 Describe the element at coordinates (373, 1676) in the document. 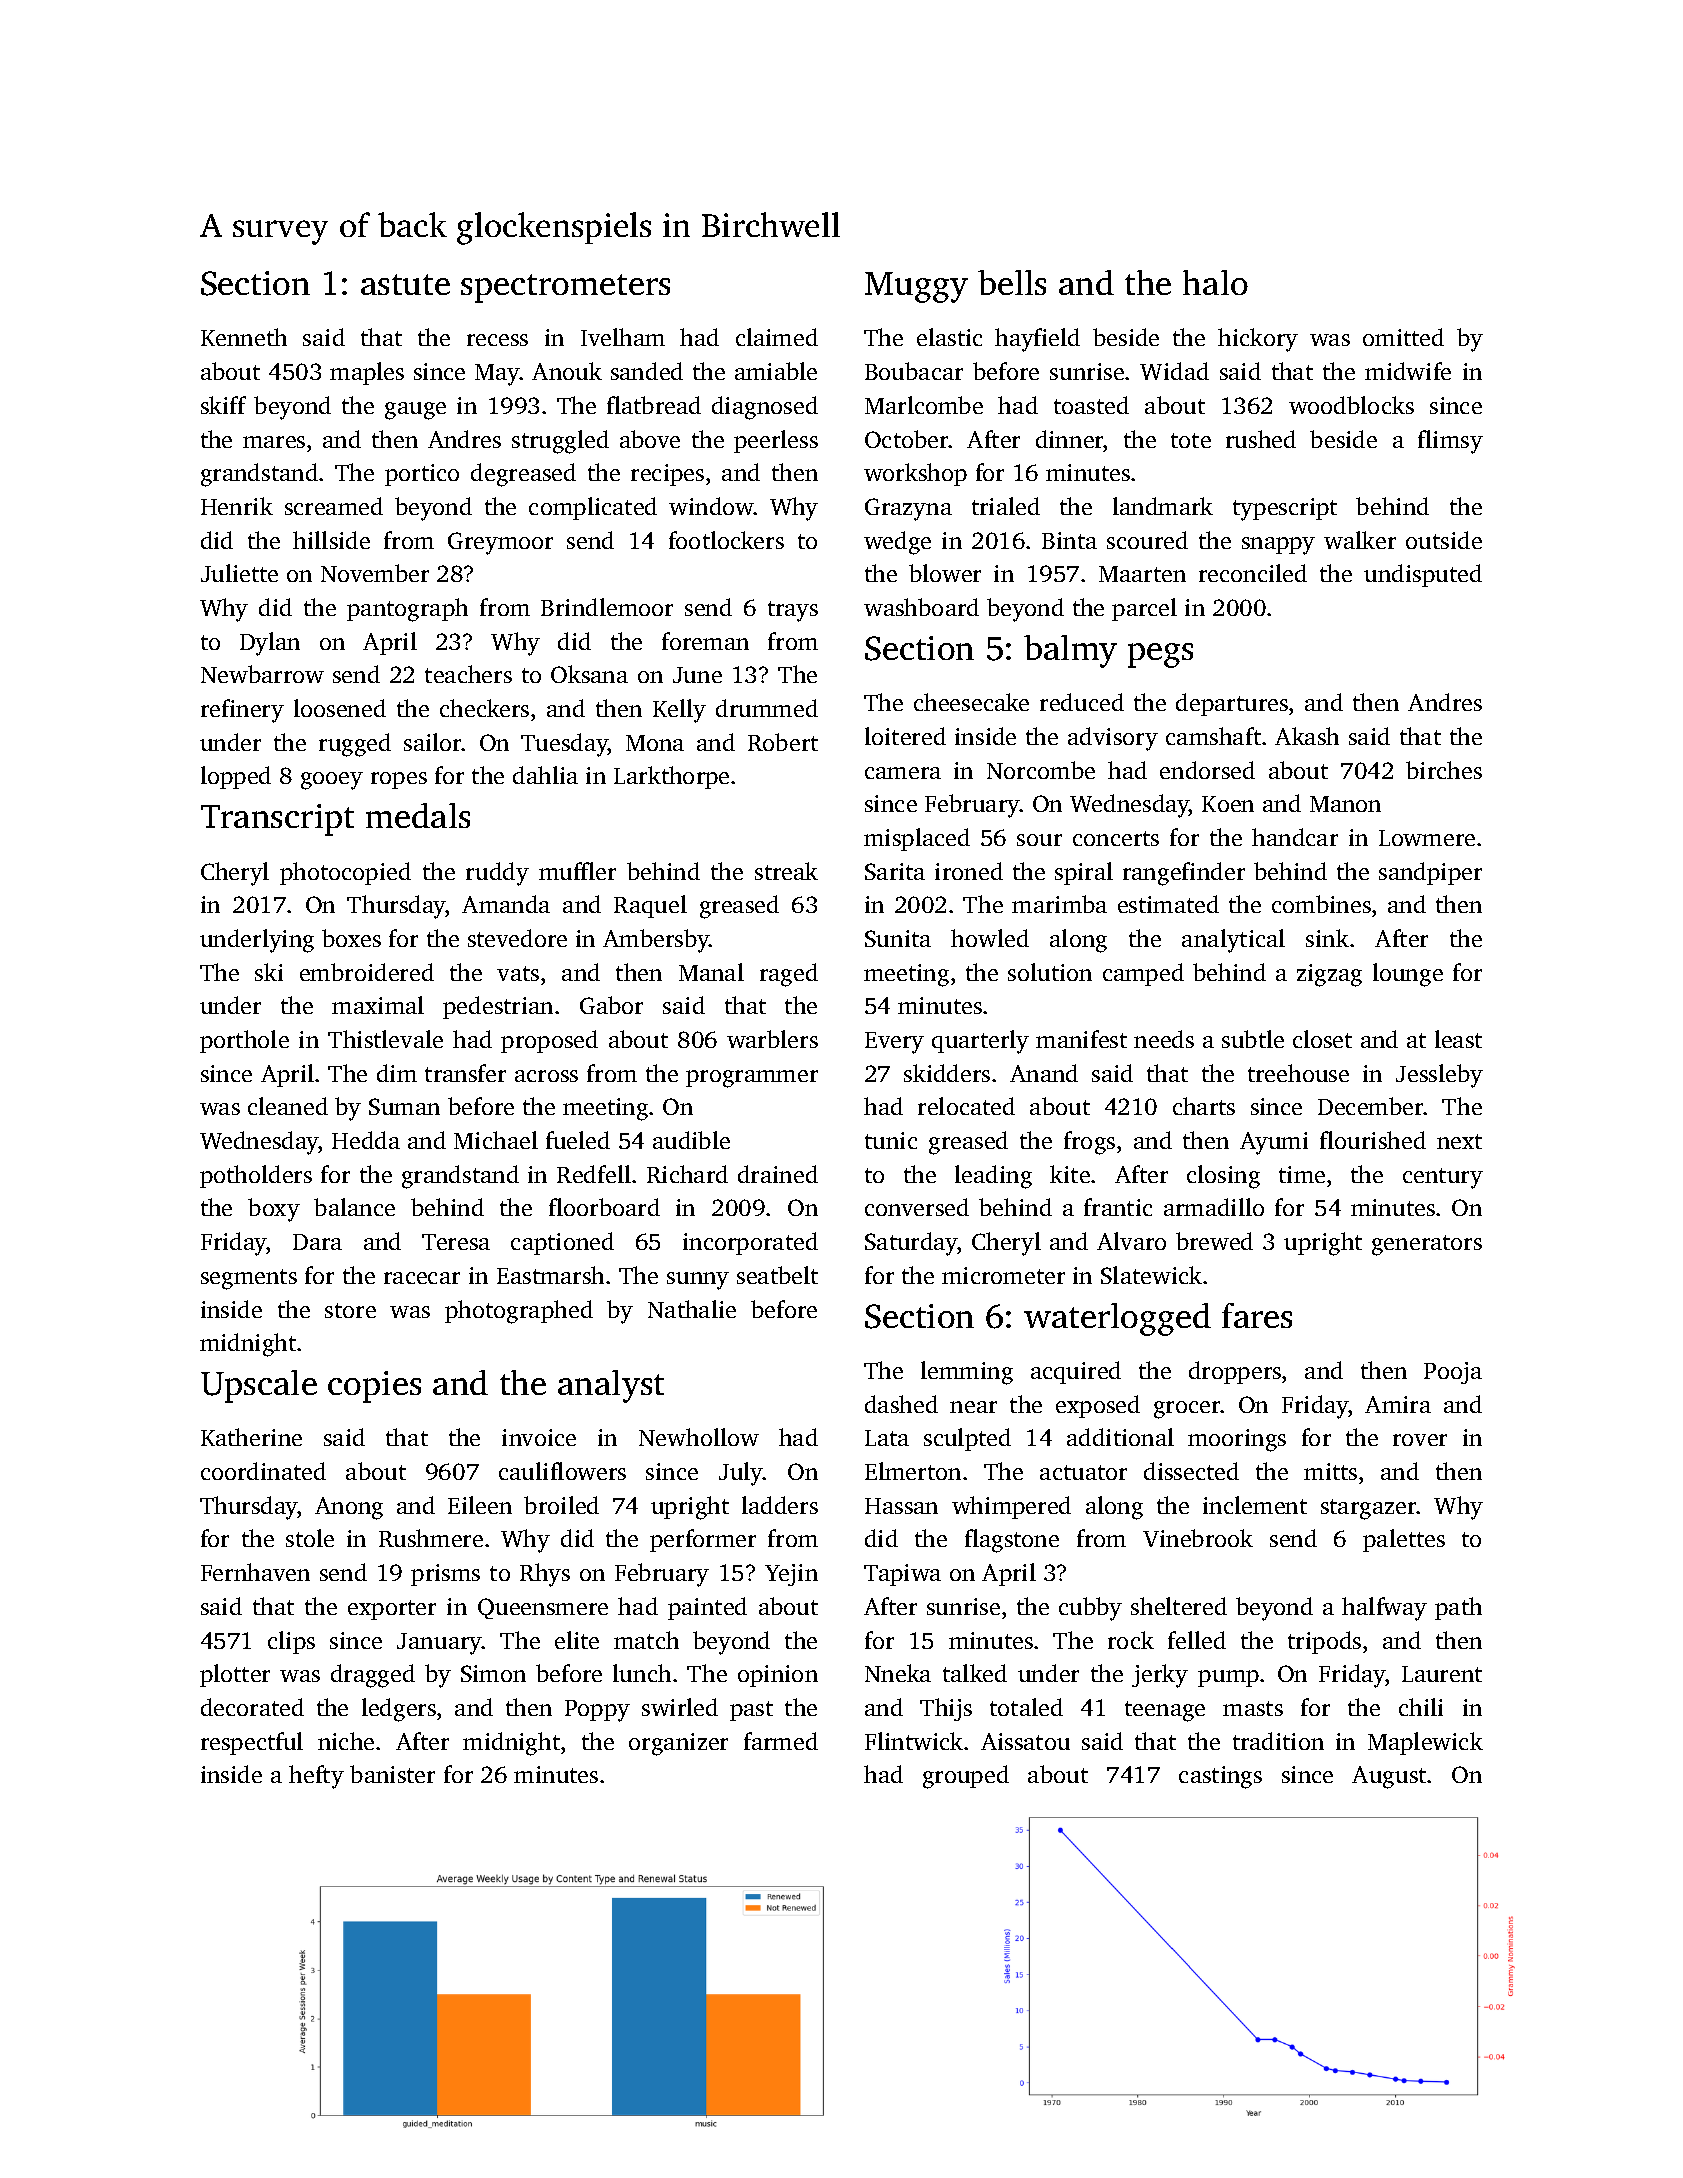

I see `dragged` at that location.
